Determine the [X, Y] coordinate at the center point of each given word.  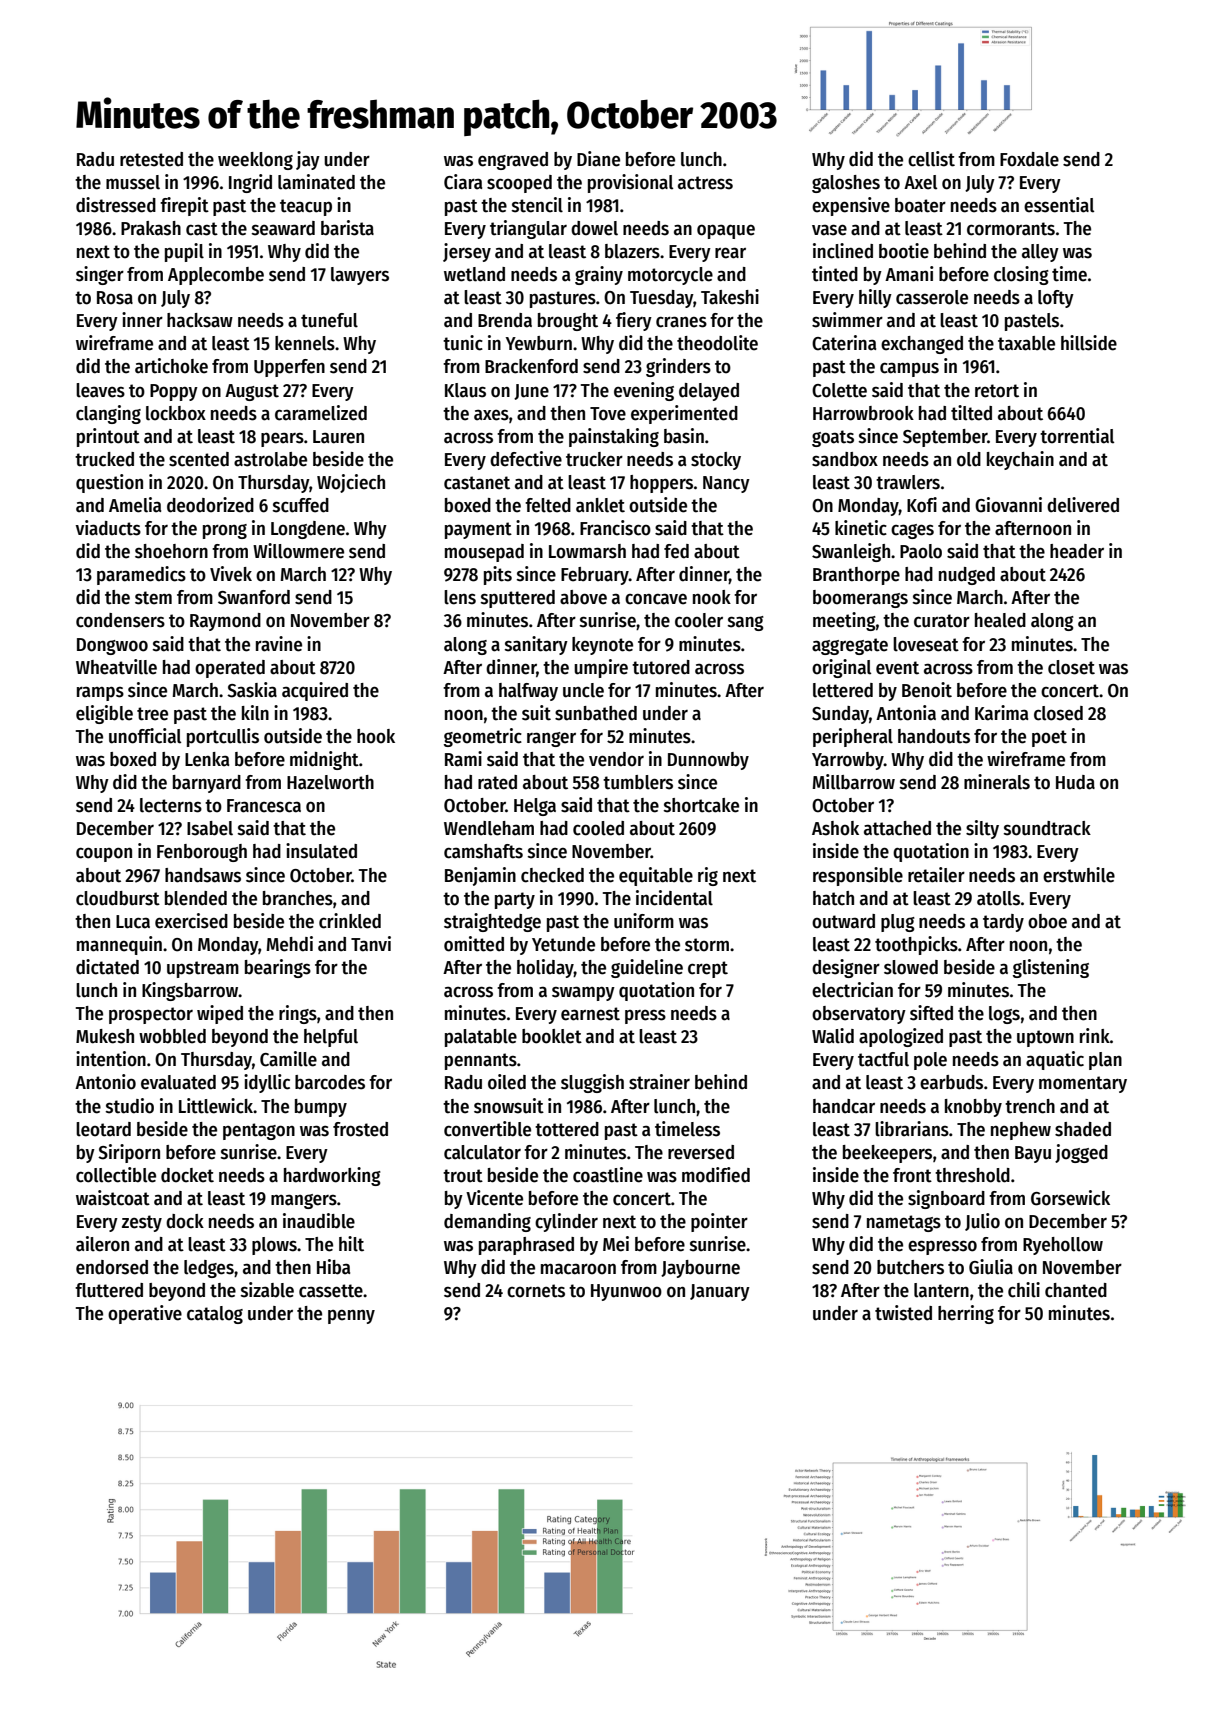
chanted [1076, 1290]
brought [568, 322]
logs [1004, 1015]
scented [199, 459]
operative [145, 1314]
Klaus [465, 390]
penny [351, 1316]
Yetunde [563, 944]
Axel [920, 182]
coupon [104, 854]
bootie [904, 251]
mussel [133, 182]
